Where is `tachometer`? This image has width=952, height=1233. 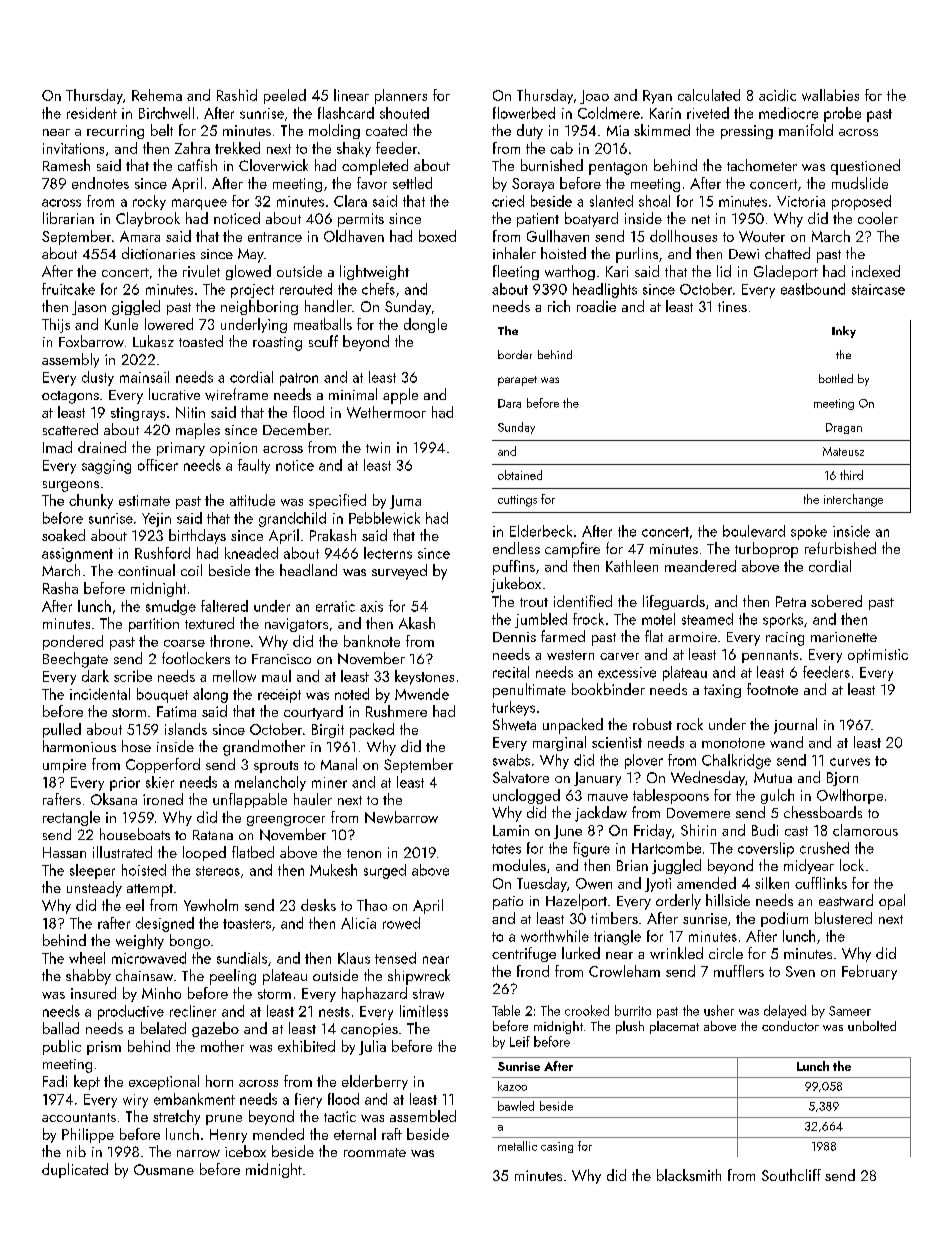
tachometer is located at coordinates (762, 165).
